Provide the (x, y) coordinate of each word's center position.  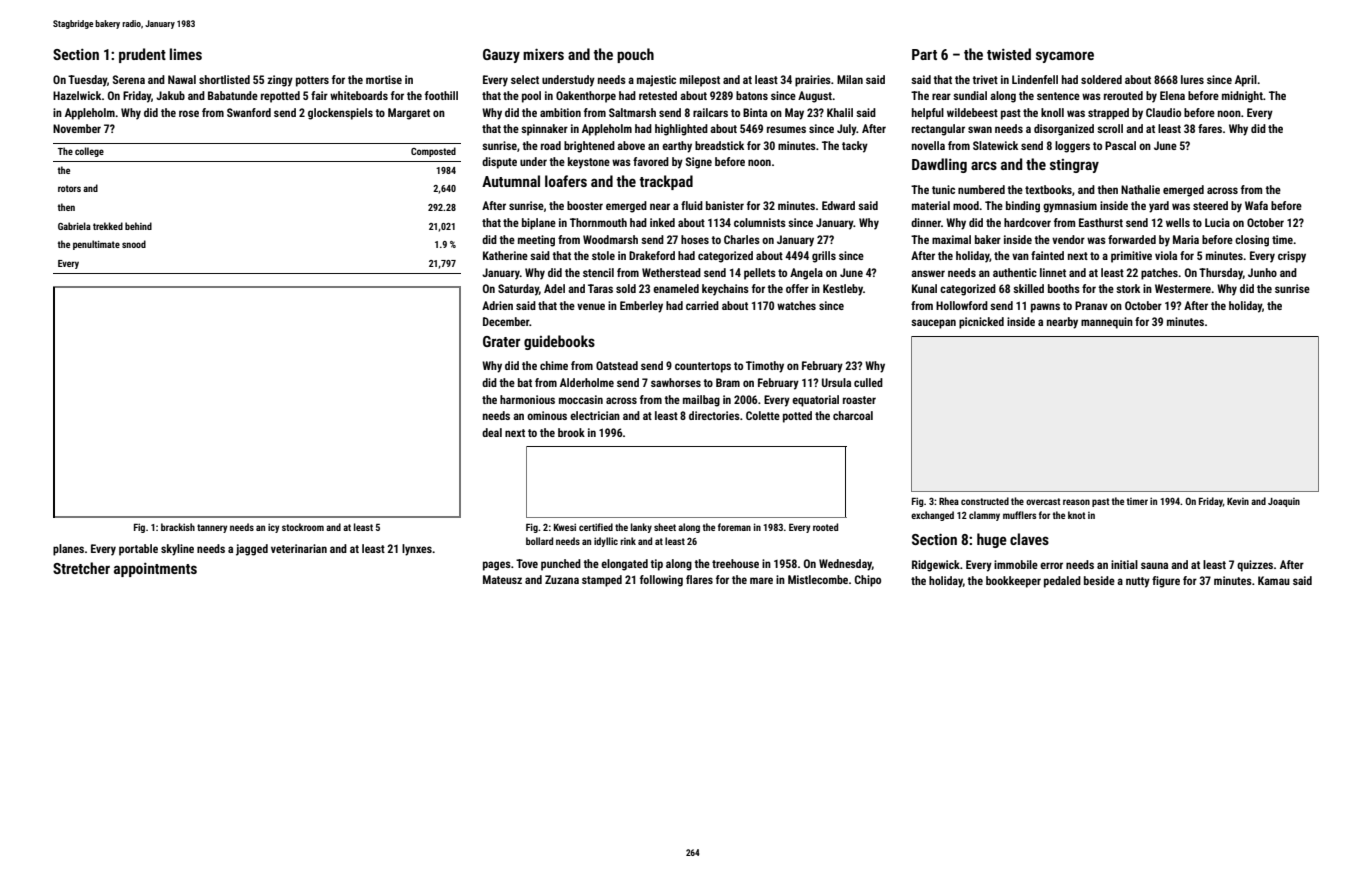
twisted (1009, 54)
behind (138, 226)
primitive (1131, 257)
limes (186, 54)
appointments (155, 570)
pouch (635, 55)
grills (824, 257)
